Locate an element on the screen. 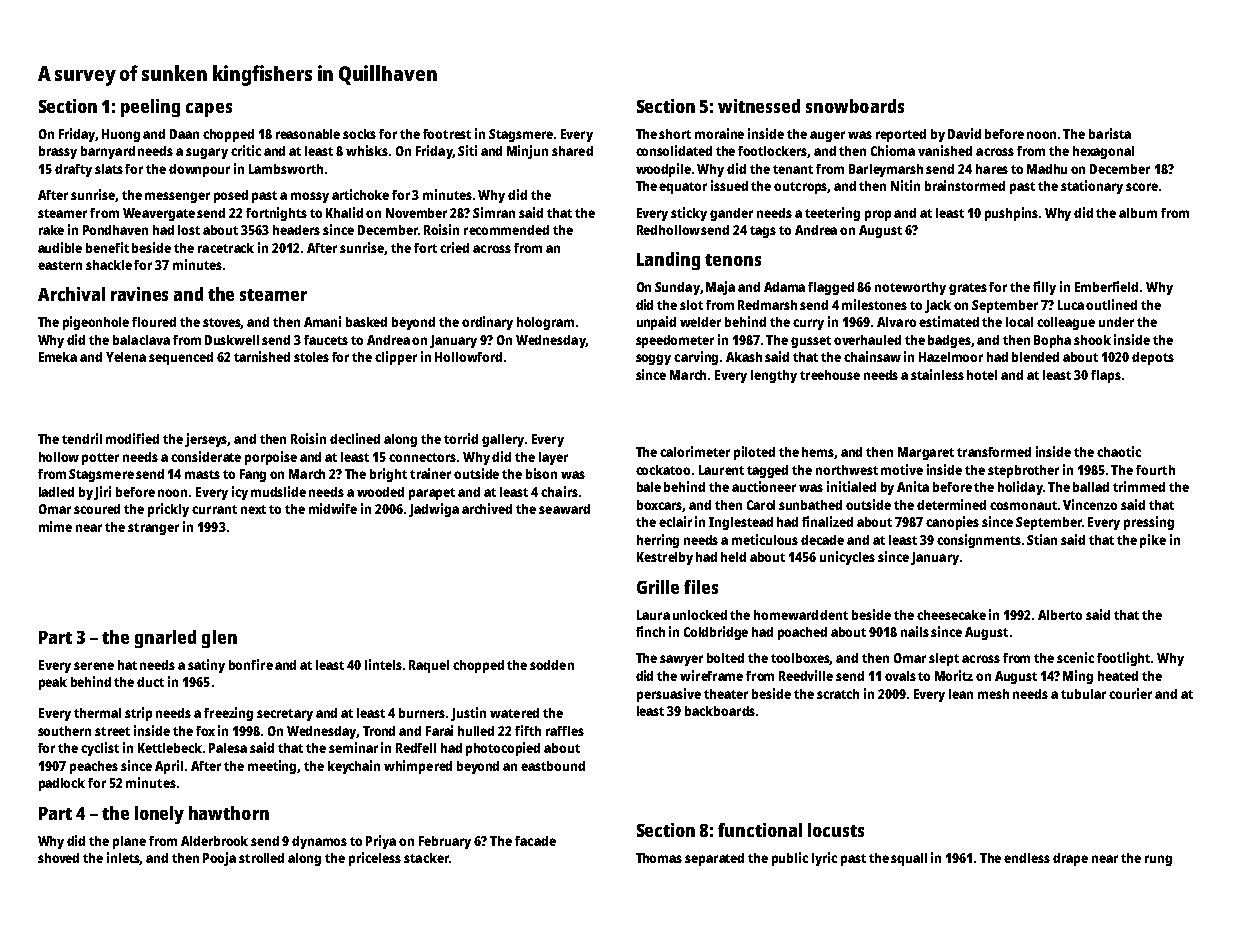  shared is located at coordinates (572, 151).
